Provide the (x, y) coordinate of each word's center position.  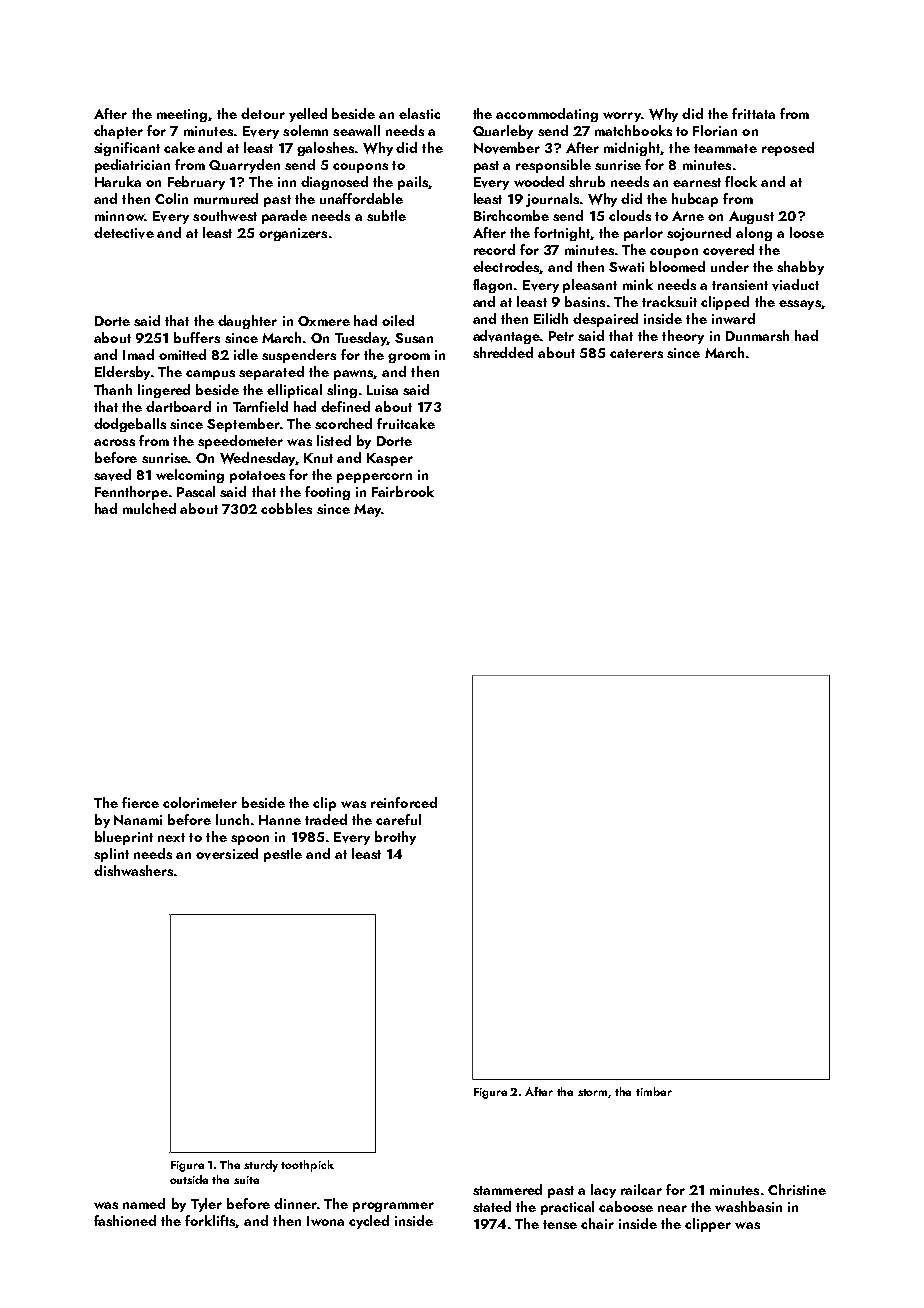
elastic (419, 113)
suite (246, 1180)
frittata (753, 113)
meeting (182, 115)
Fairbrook (403, 491)
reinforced (404, 802)
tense (560, 1224)
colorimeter (200, 802)
